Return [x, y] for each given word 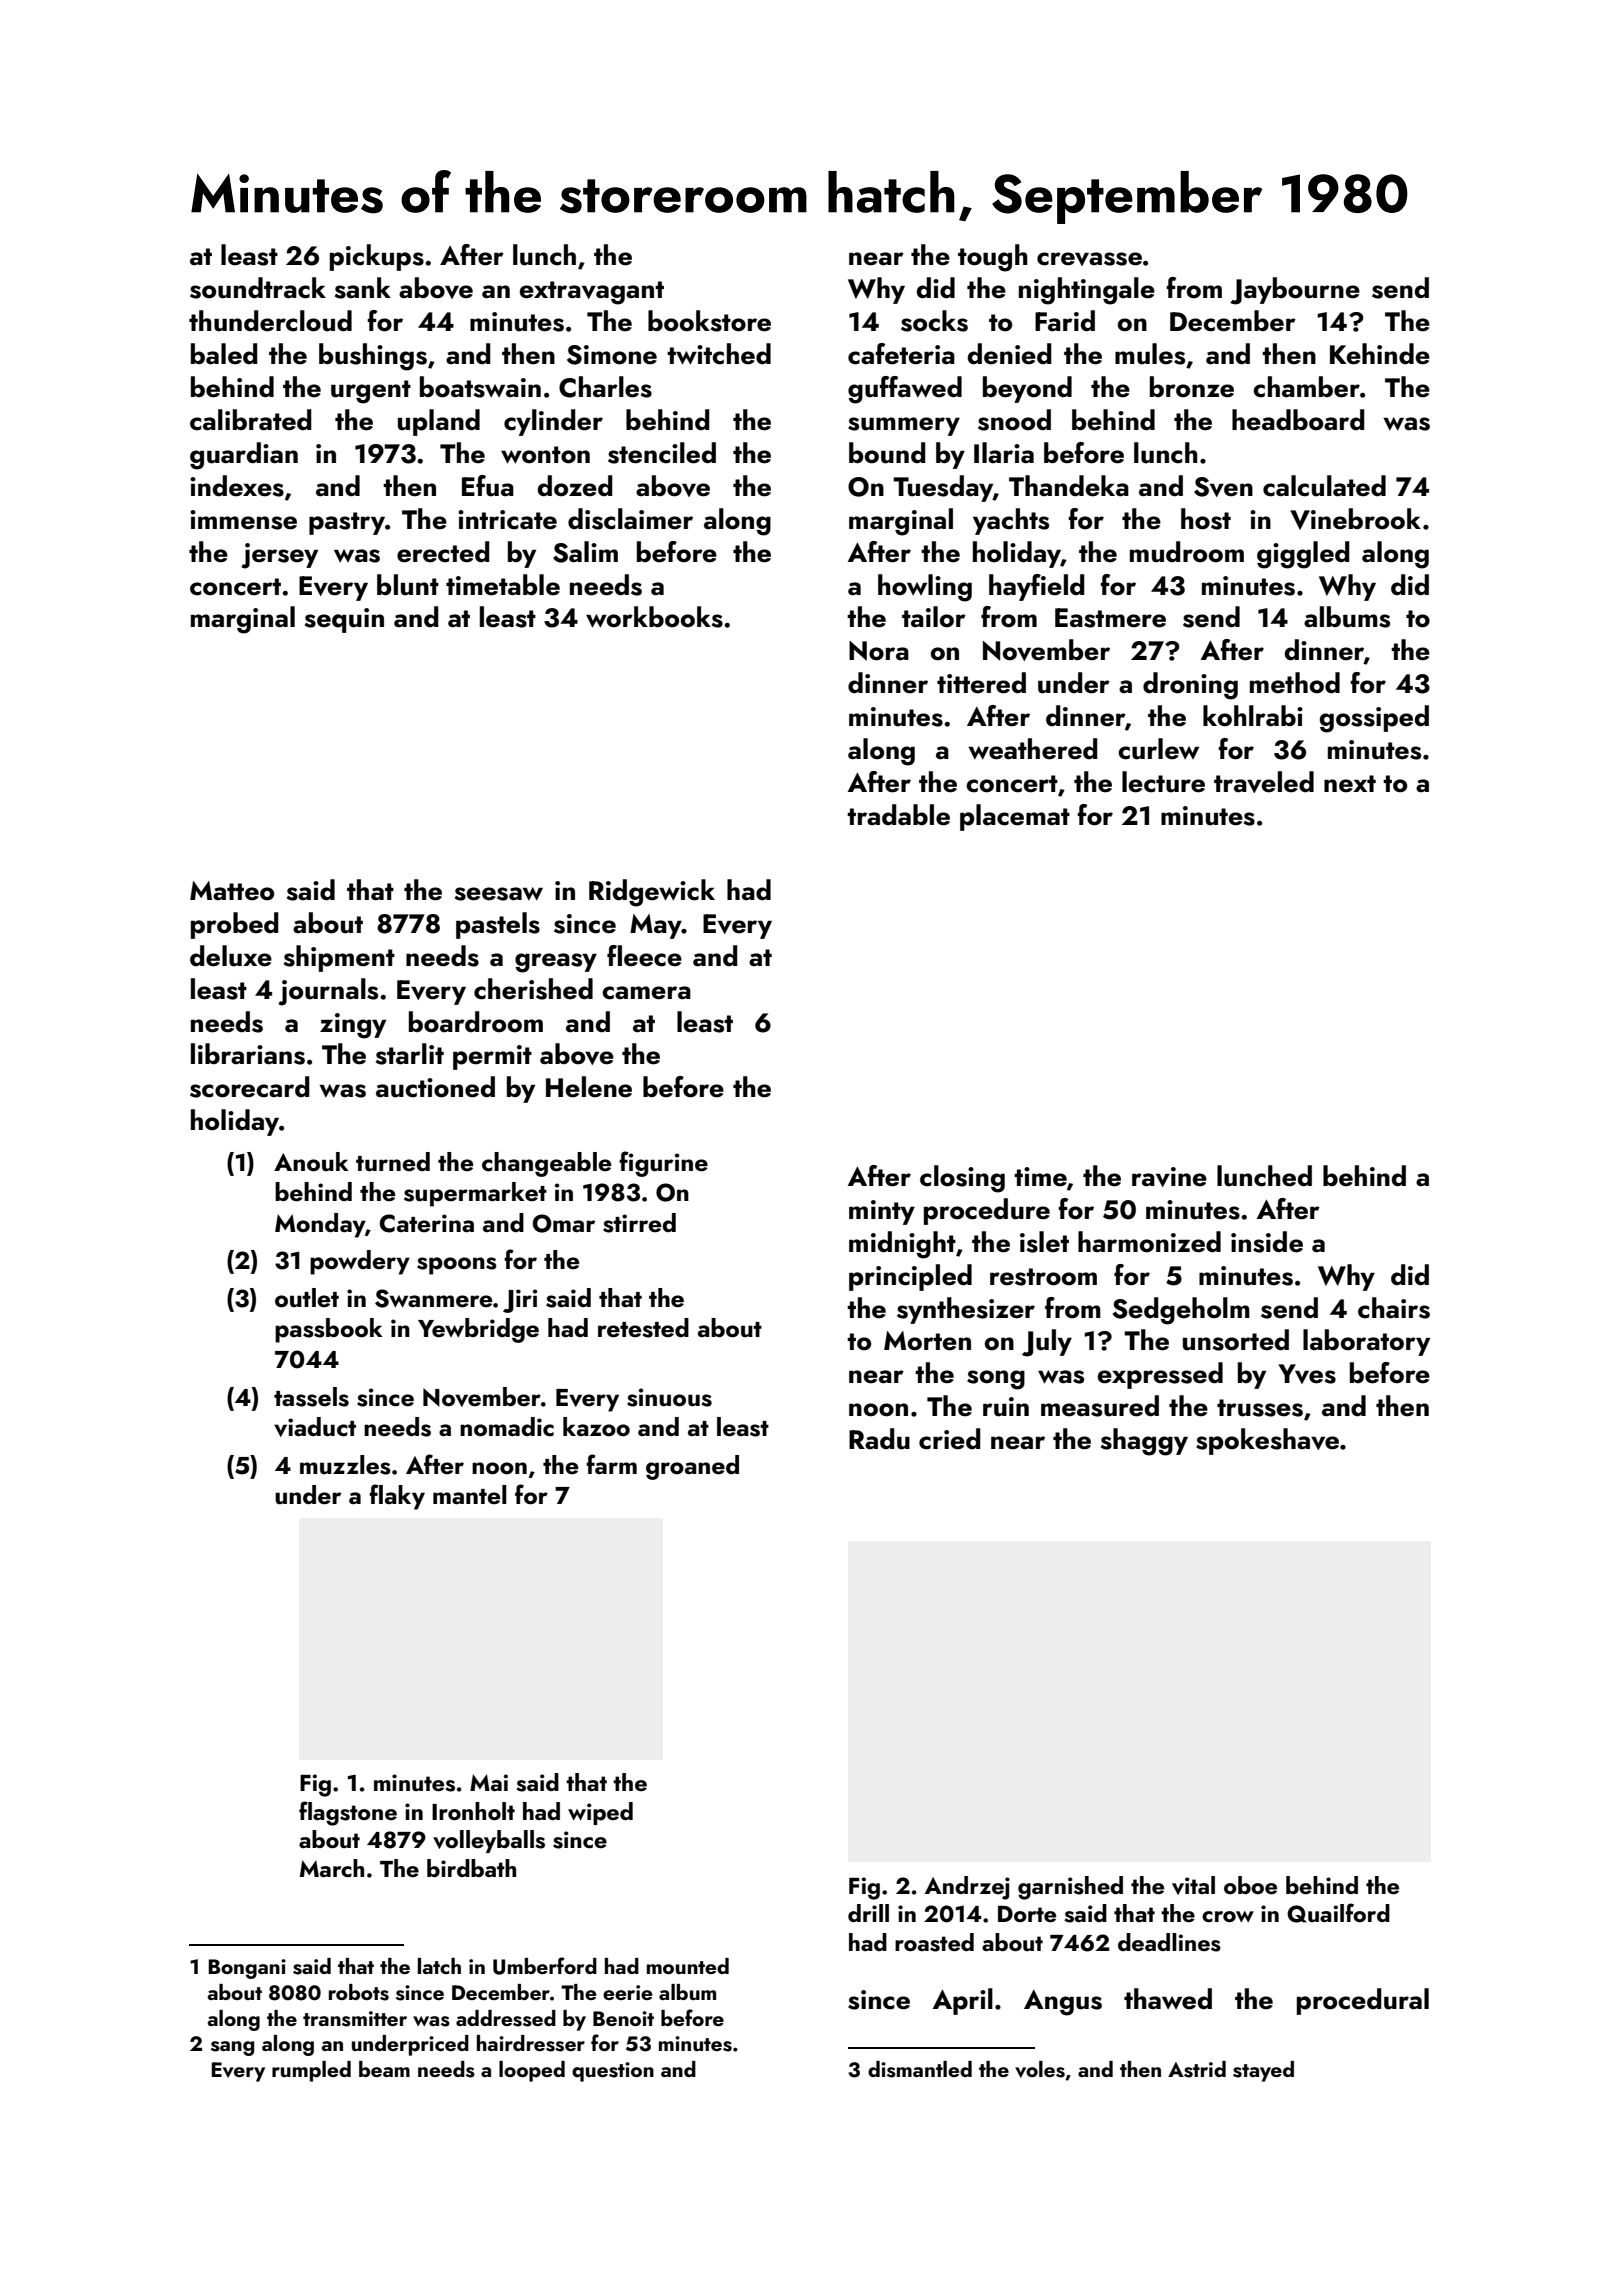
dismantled [920, 2069]
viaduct [315, 1427]
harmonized [1149, 1242]
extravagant [592, 293]
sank [363, 288]
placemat [1015, 817]
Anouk [311, 1162]
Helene [589, 1087]
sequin [344, 620]
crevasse [1089, 259]
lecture [1163, 782]
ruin [1006, 1407]
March [332, 1868]
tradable [898, 815]
